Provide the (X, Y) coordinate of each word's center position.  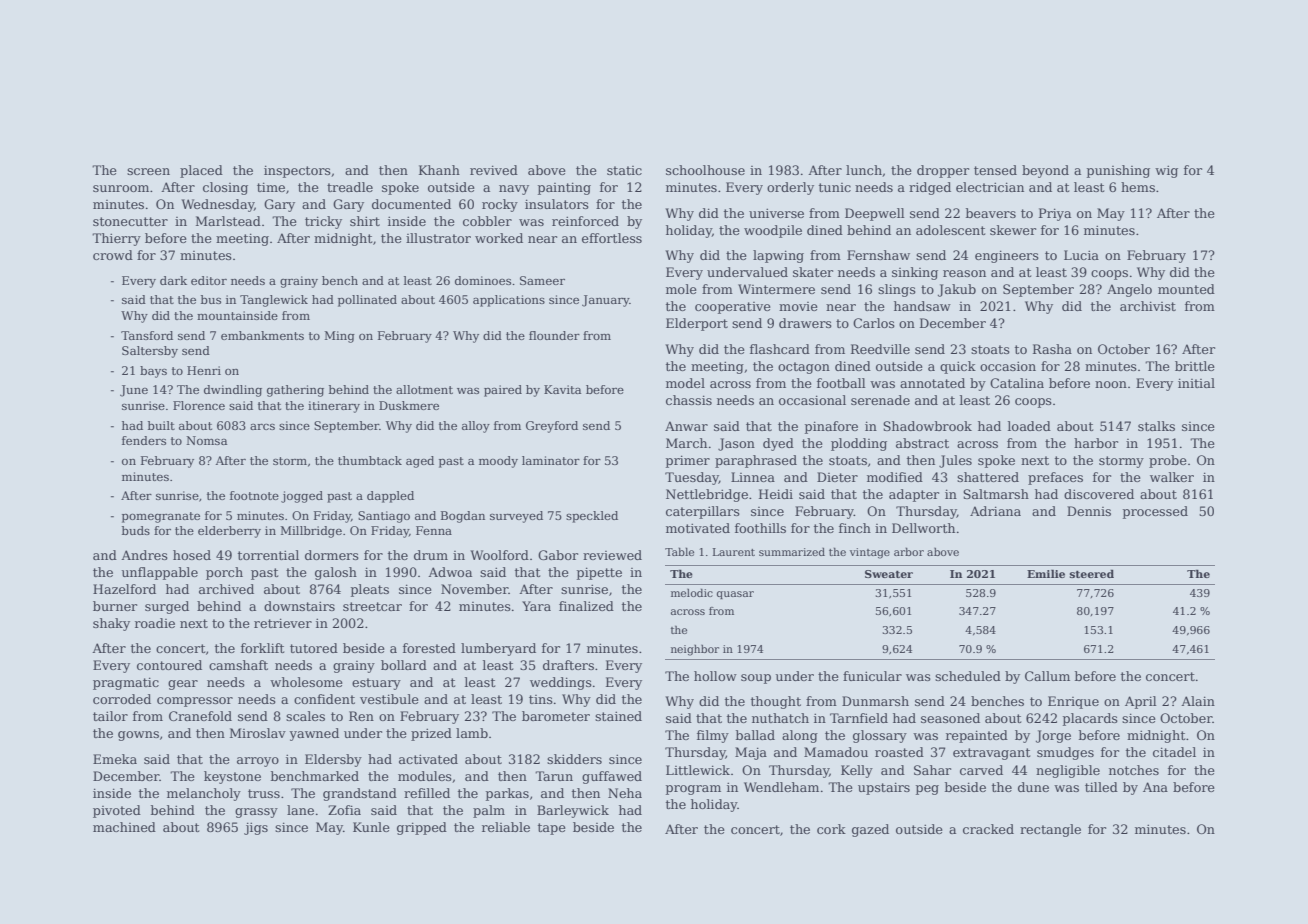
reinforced (585, 221)
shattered (988, 477)
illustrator (438, 238)
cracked (988, 829)
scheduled (968, 676)
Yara (536, 606)
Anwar (686, 426)
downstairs (299, 606)
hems (1138, 187)
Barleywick (573, 811)
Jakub (957, 290)
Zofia (344, 810)
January (606, 301)
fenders (144, 440)
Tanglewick (274, 301)
